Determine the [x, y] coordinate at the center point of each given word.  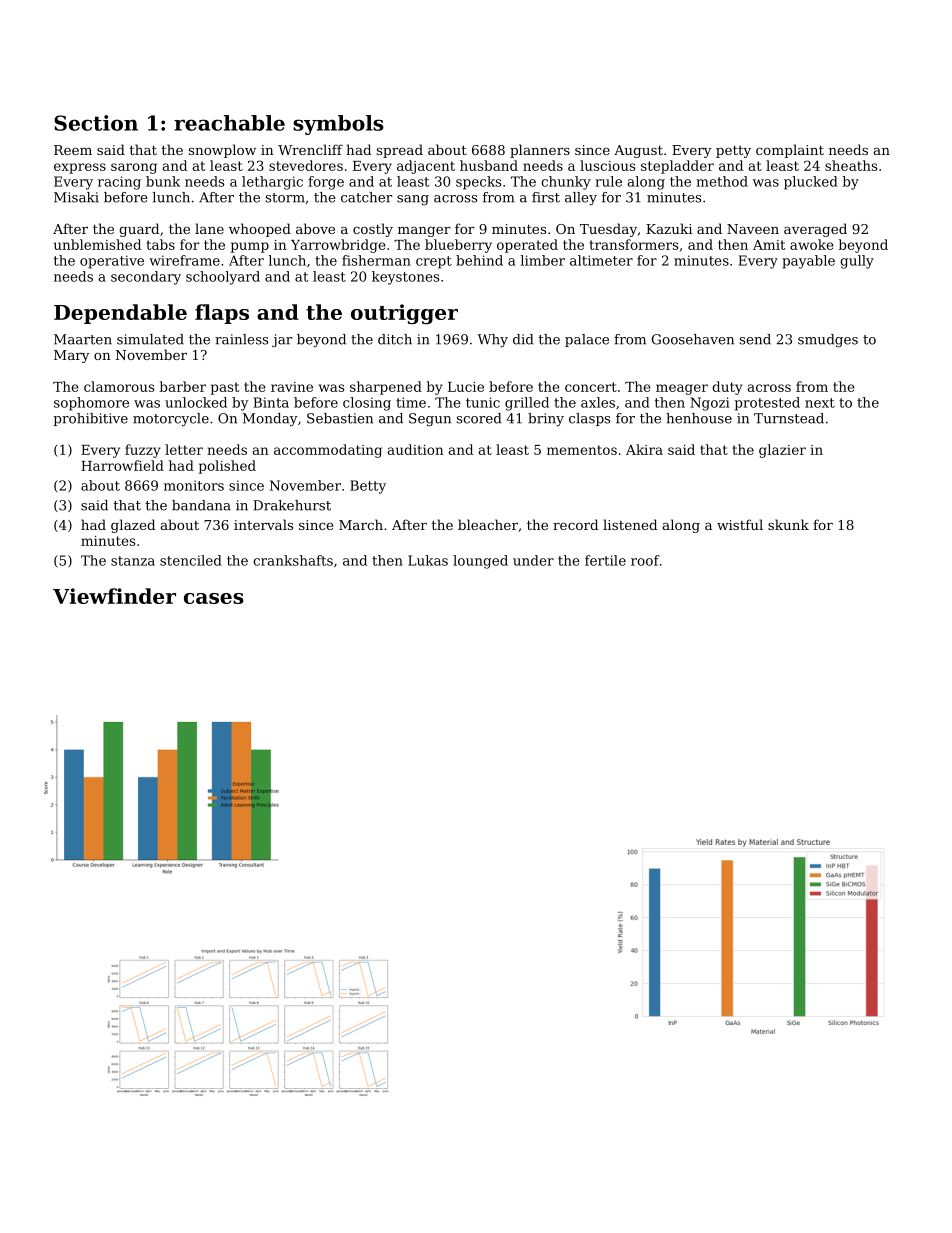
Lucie [466, 387]
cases [214, 598]
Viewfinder [114, 596]
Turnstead [789, 418]
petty [733, 151]
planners [540, 151]
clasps [589, 419]
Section [96, 123]
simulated [150, 339]
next [820, 403]
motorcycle [171, 419]
